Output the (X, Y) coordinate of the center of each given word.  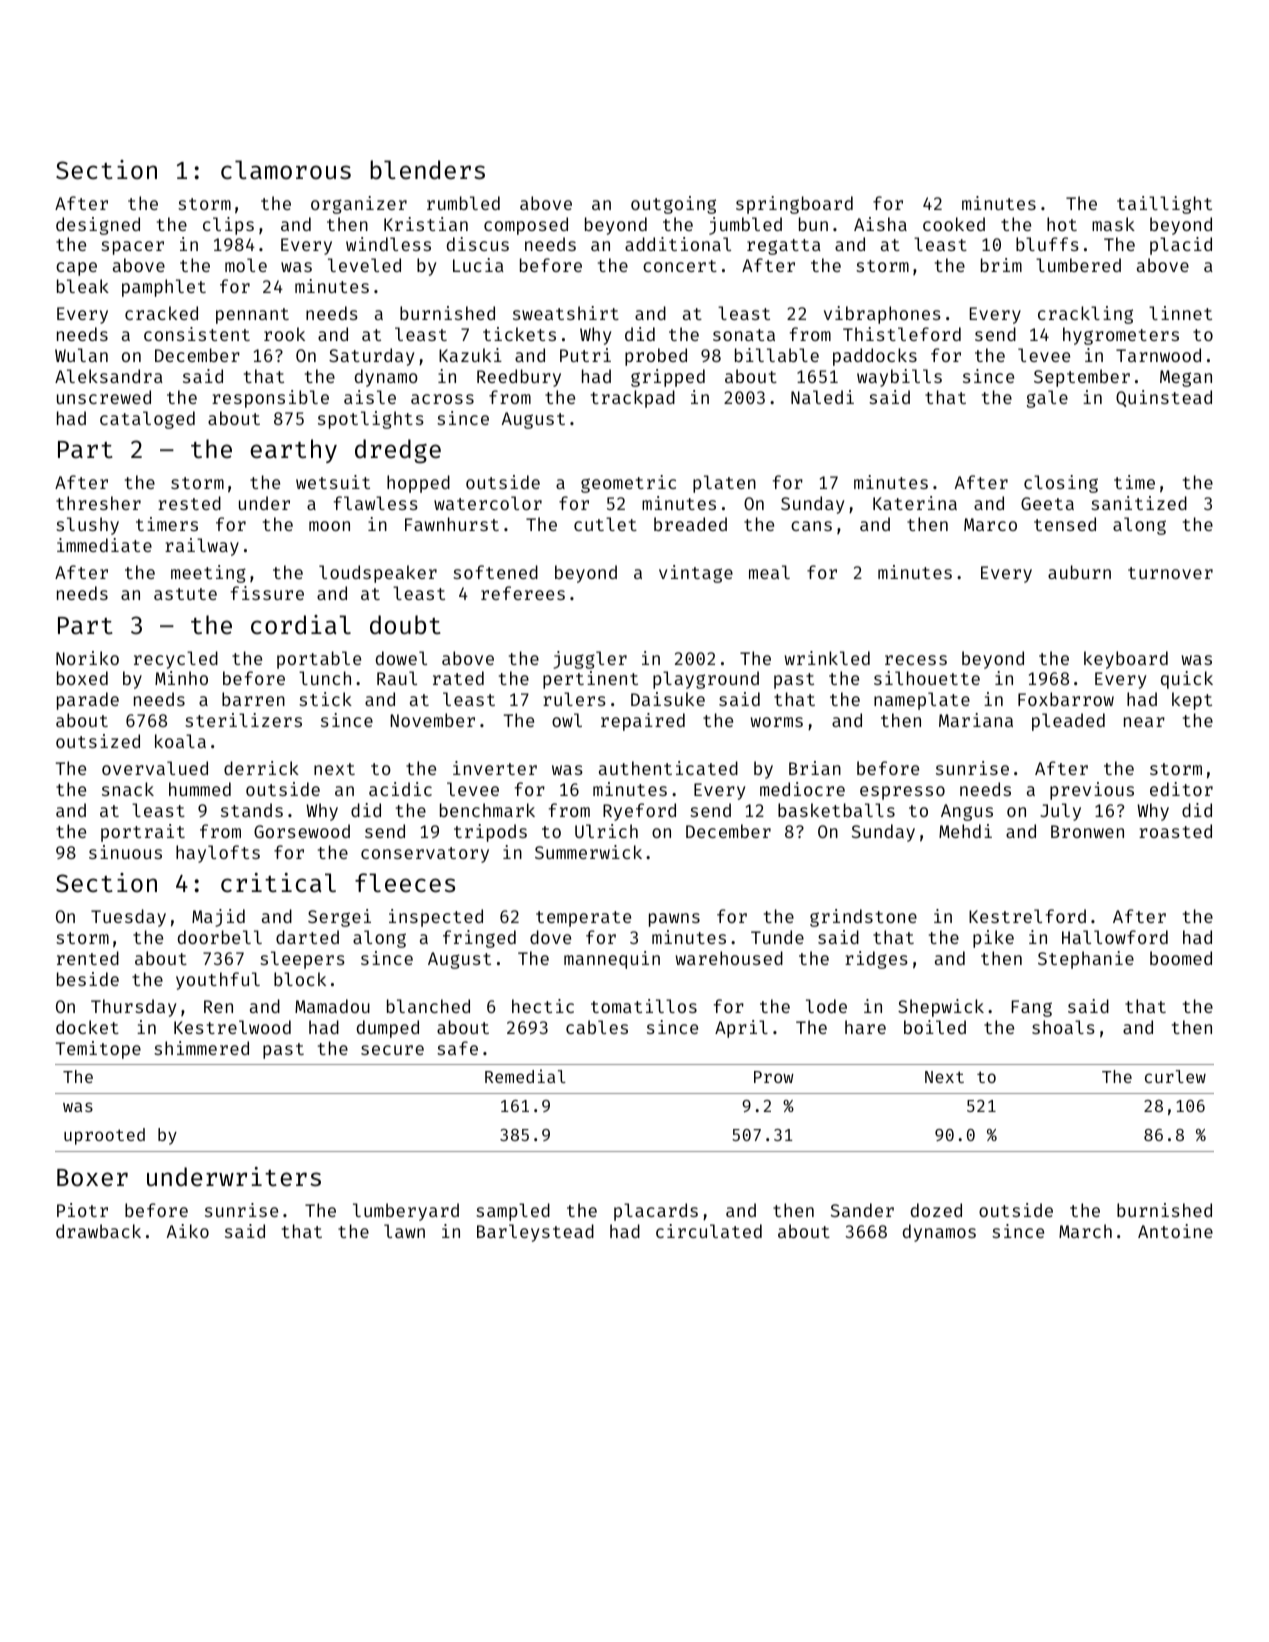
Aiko (188, 1231)
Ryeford (639, 812)
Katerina (915, 503)
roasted (1175, 831)
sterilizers (243, 720)
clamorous (286, 170)
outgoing (673, 205)
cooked (954, 224)
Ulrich (606, 831)
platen (724, 484)
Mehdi (965, 831)
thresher (98, 503)
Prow (774, 1077)
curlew (1175, 1076)
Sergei (339, 918)
